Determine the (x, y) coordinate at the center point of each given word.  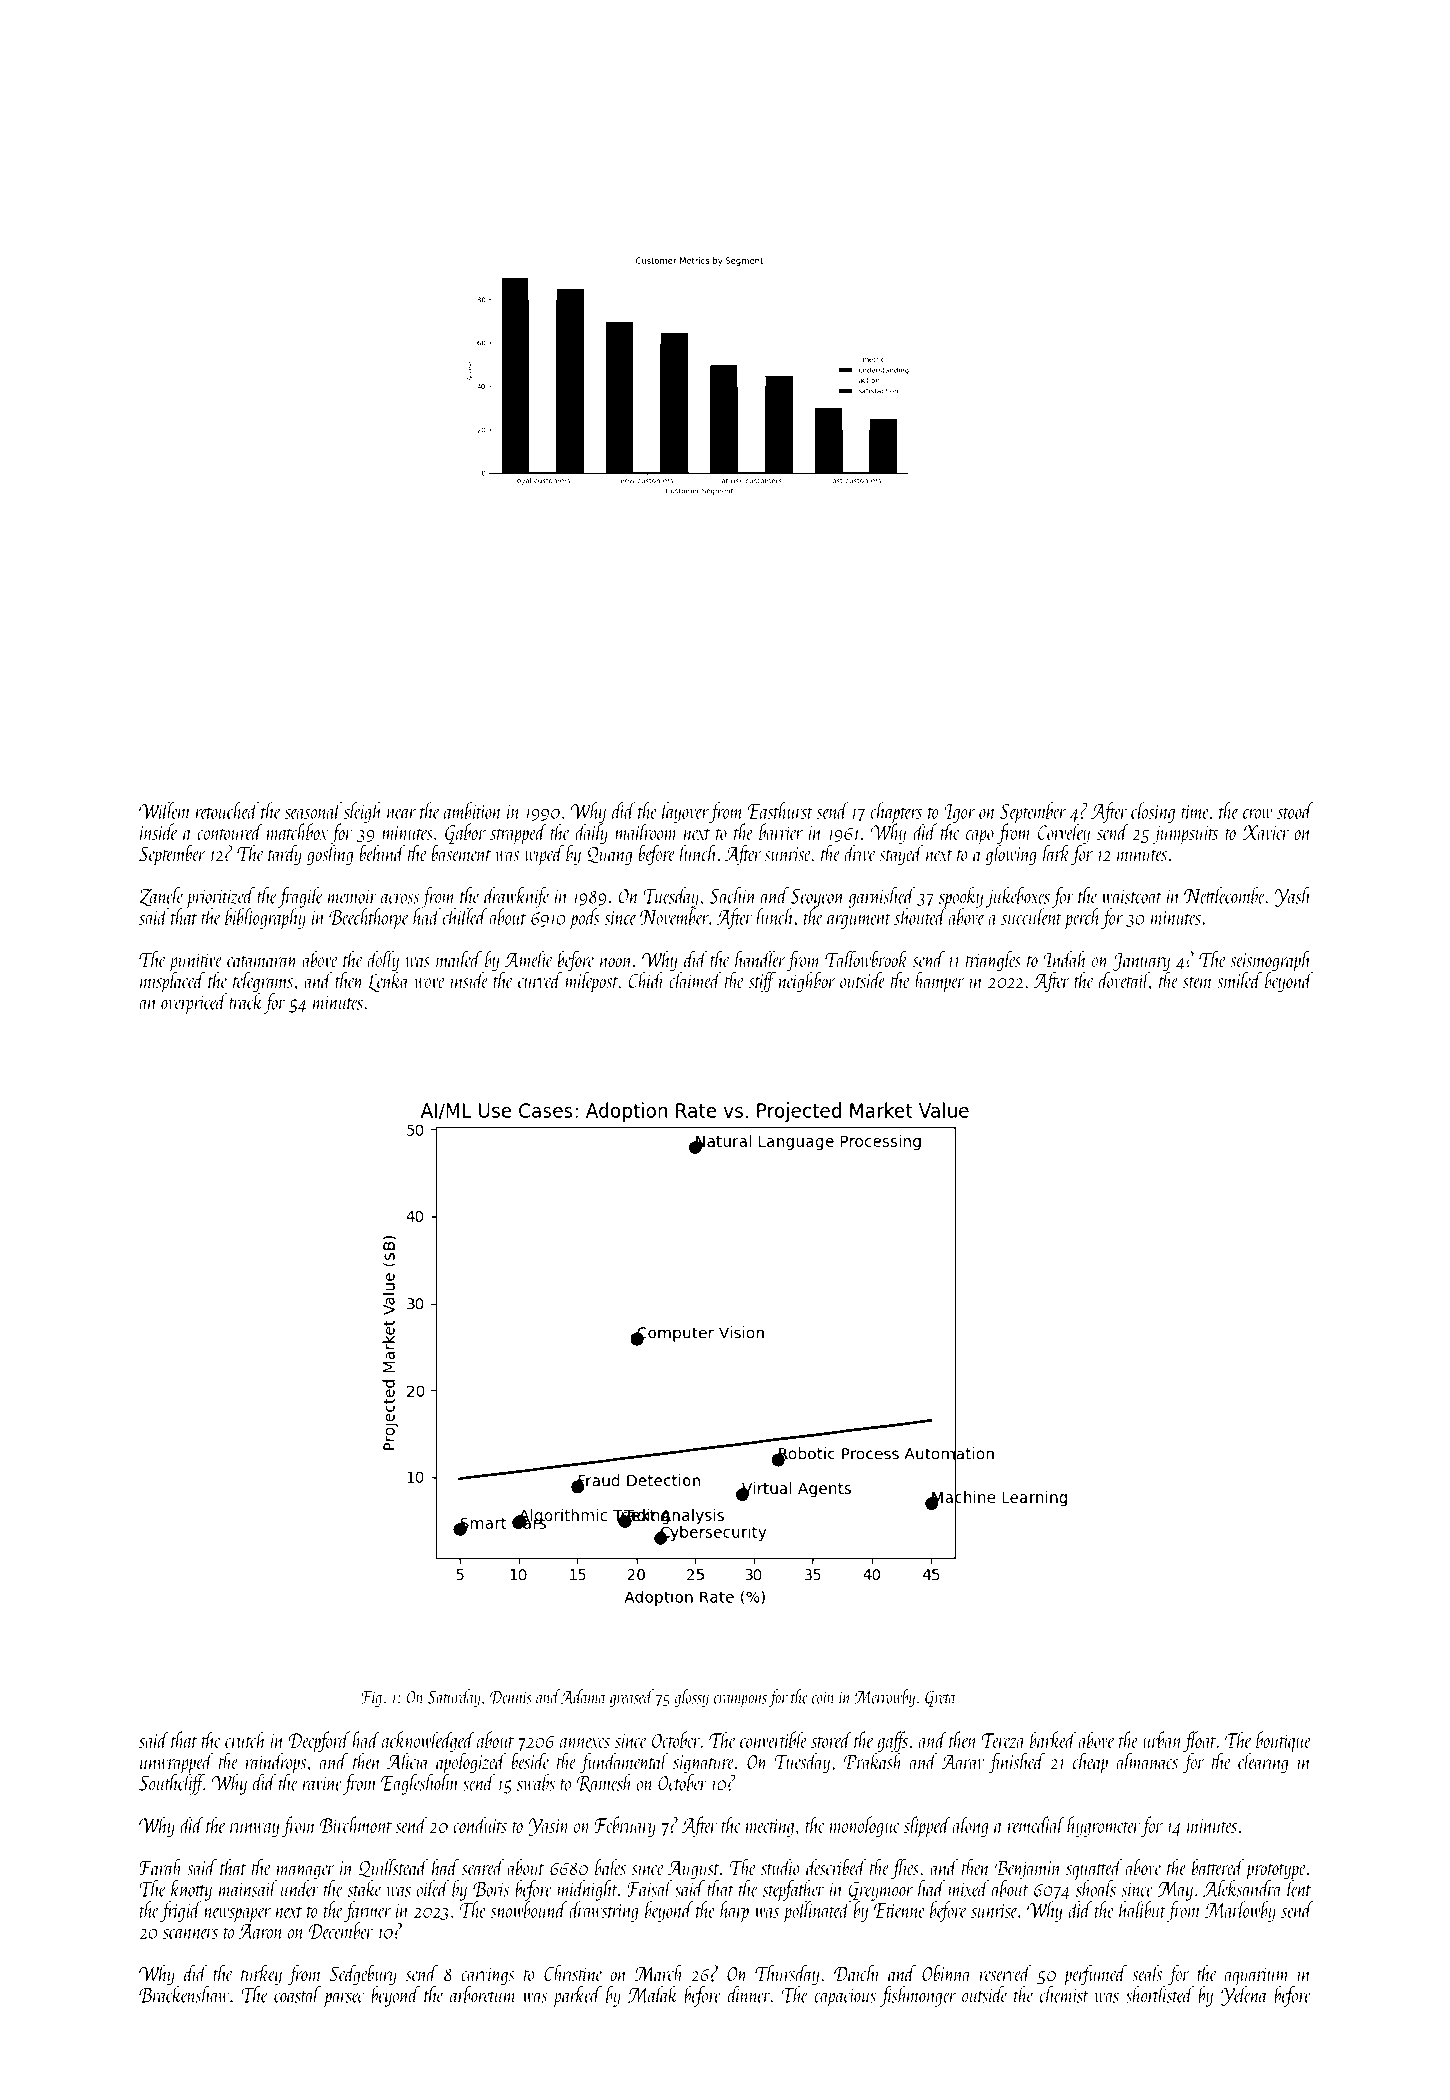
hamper (940, 982)
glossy (691, 1698)
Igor (959, 813)
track (246, 1001)
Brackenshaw (184, 1994)
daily (591, 833)
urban (1162, 1739)
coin (823, 1697)
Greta (940, 1698)
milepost (591, 982)
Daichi (857, 1973)
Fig (371, 1699)
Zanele (161, 896)
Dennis (511, 1697)
